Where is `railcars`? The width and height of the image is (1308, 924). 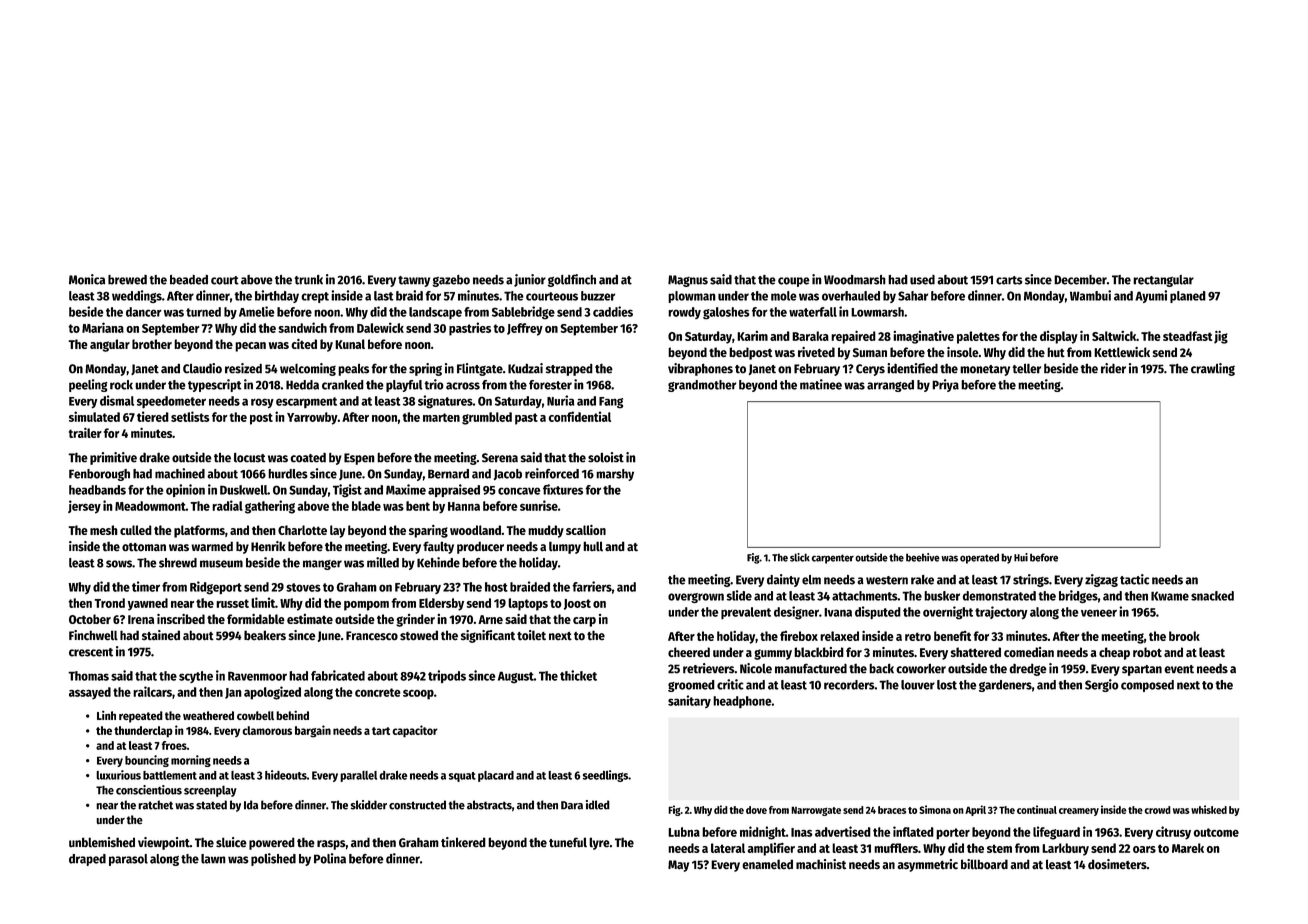
railcars is located at coordinates (152, 691).
